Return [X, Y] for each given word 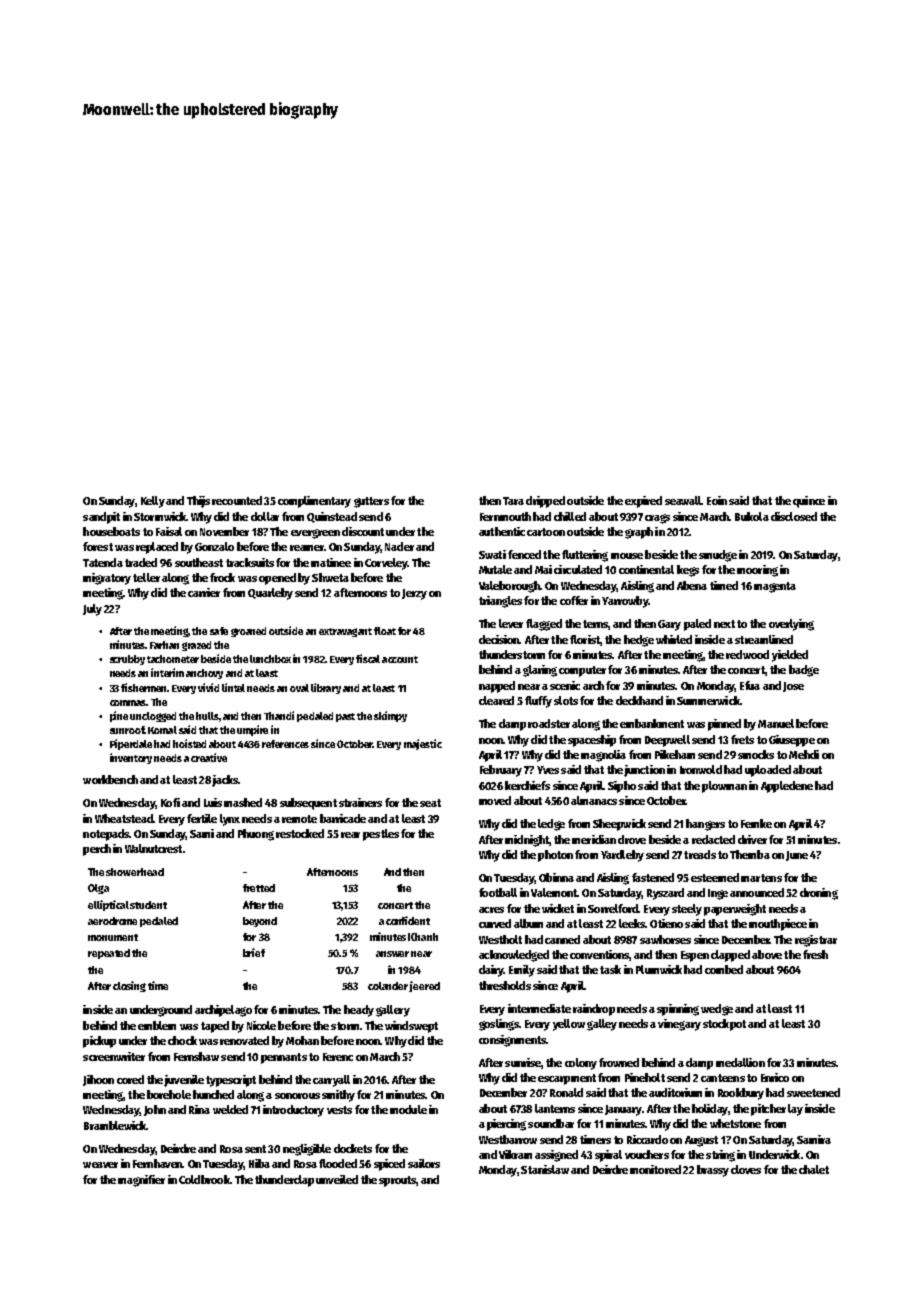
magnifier [141, 1181]
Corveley [386, 564]
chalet [814, 1169]
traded [141, 562]
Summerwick [708, 700]
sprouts [397, 1181]
